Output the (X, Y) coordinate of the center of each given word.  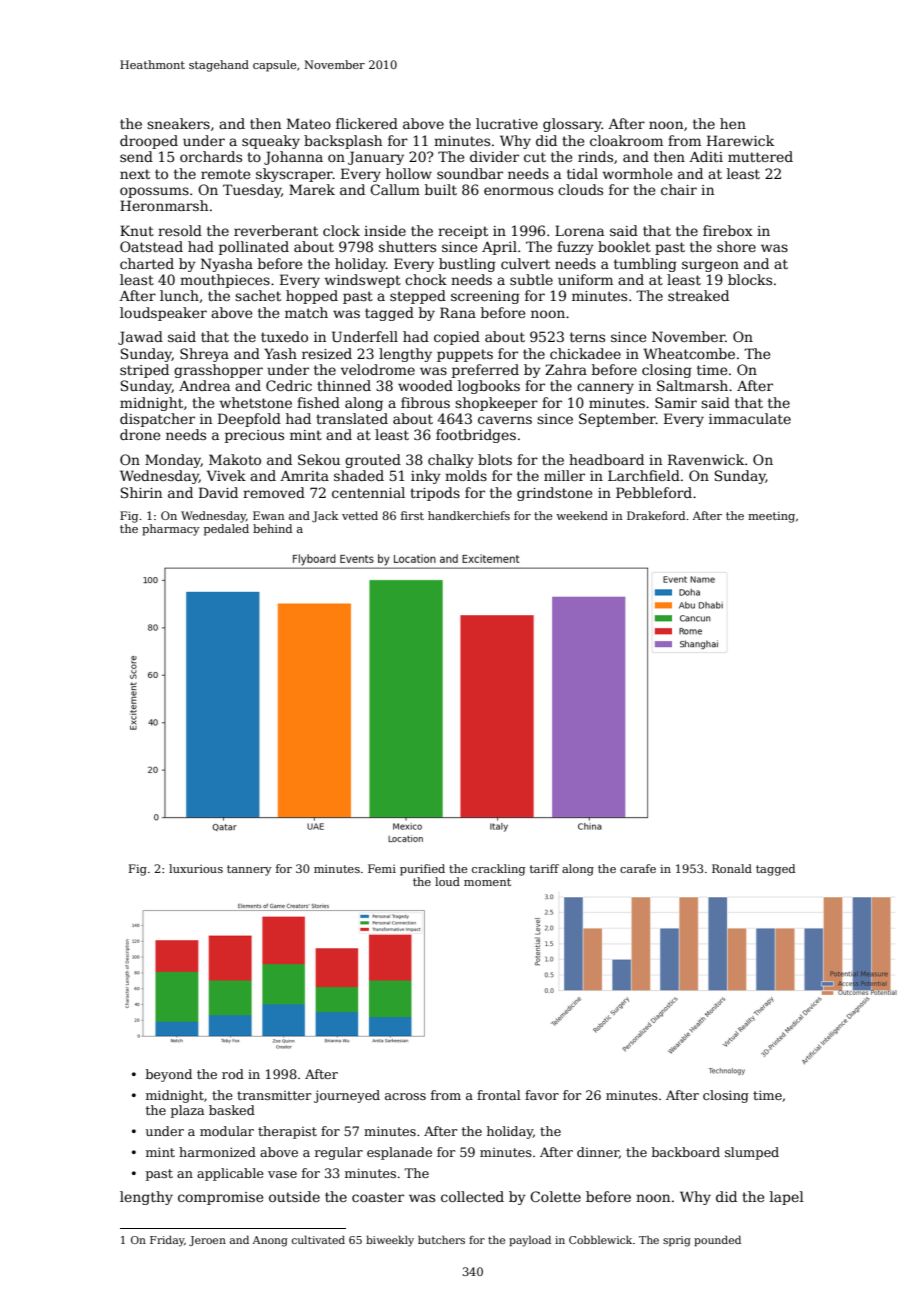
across (405, 1096)
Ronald (732, 868)
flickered (367, 123)
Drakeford (656, 515)
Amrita (304, 476)
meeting (771, 517)
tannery (249, 870)
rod (233, 1074)
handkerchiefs (469, 515)
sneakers (178, 123)
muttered (760, 156)
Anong (270, 1241)
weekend (582, 515)
